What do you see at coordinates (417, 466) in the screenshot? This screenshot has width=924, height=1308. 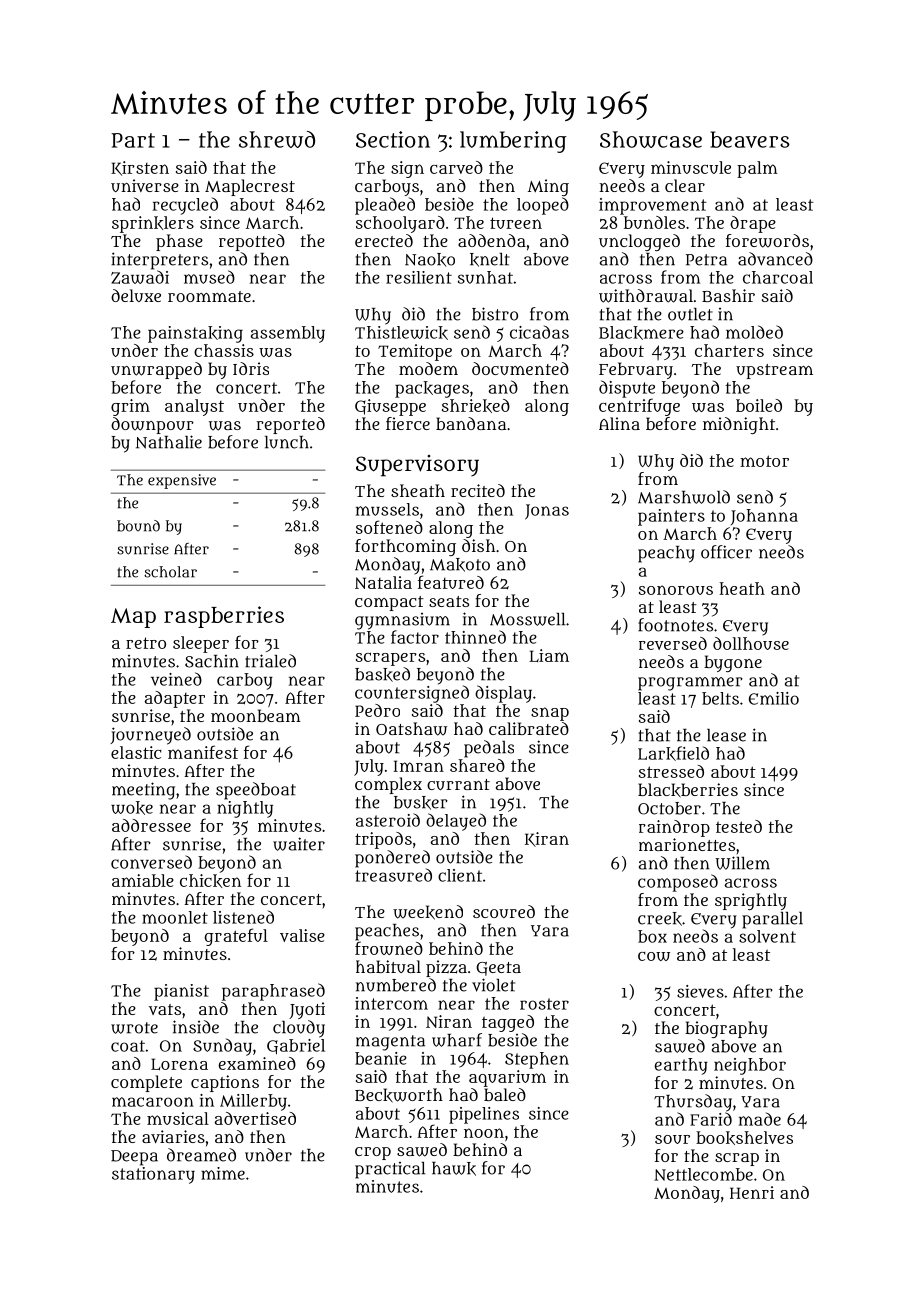 I see `Supervisory` at bounding box center [417, 466].
